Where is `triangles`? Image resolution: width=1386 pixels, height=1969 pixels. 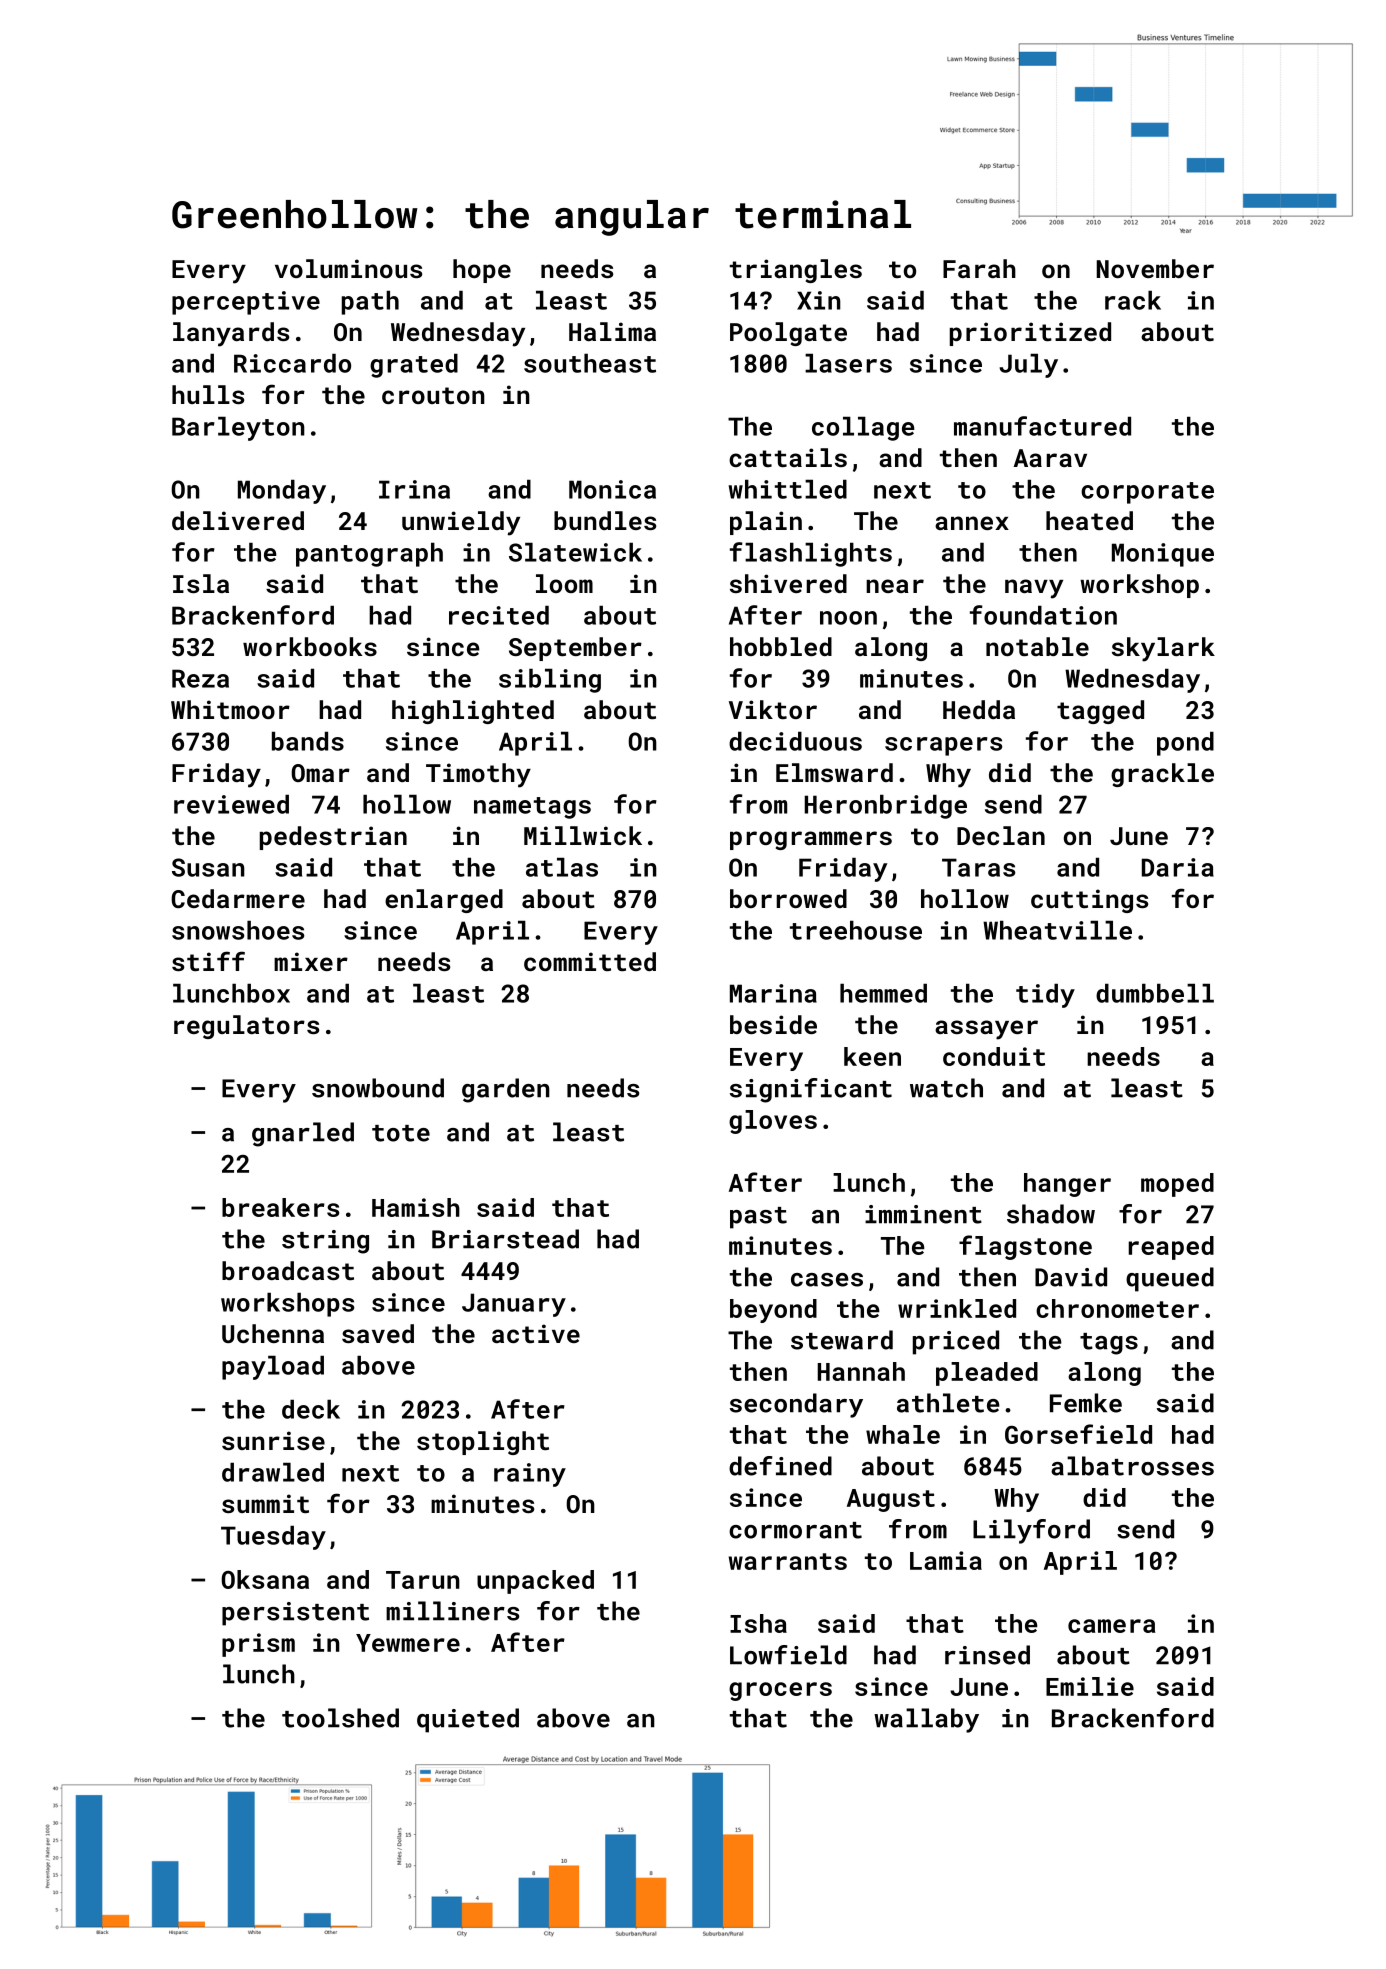 triangles is located at coordinates (796, 271).
